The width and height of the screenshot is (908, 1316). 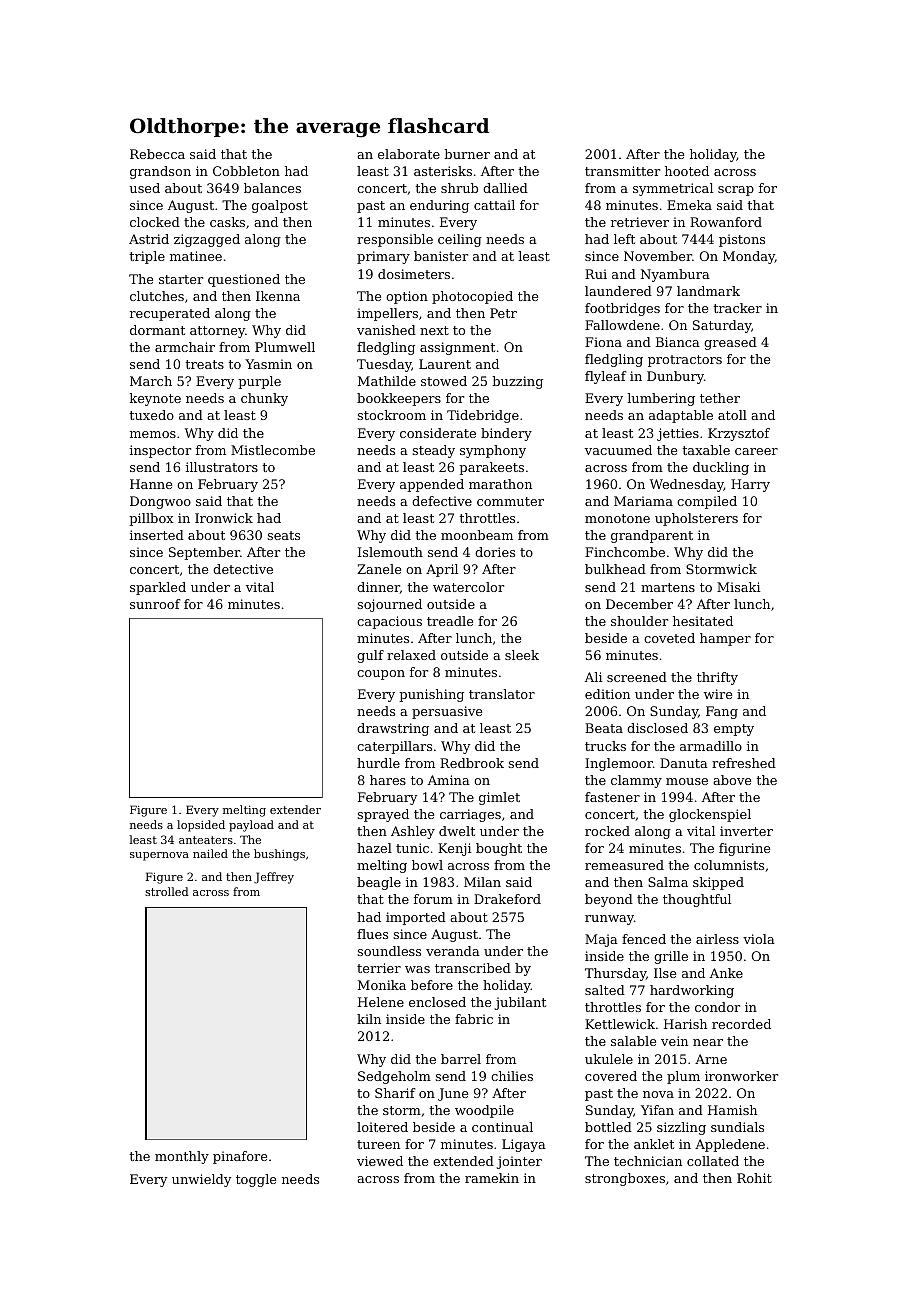 I want to click on Jeffrey, so click(x=274, y=878).
